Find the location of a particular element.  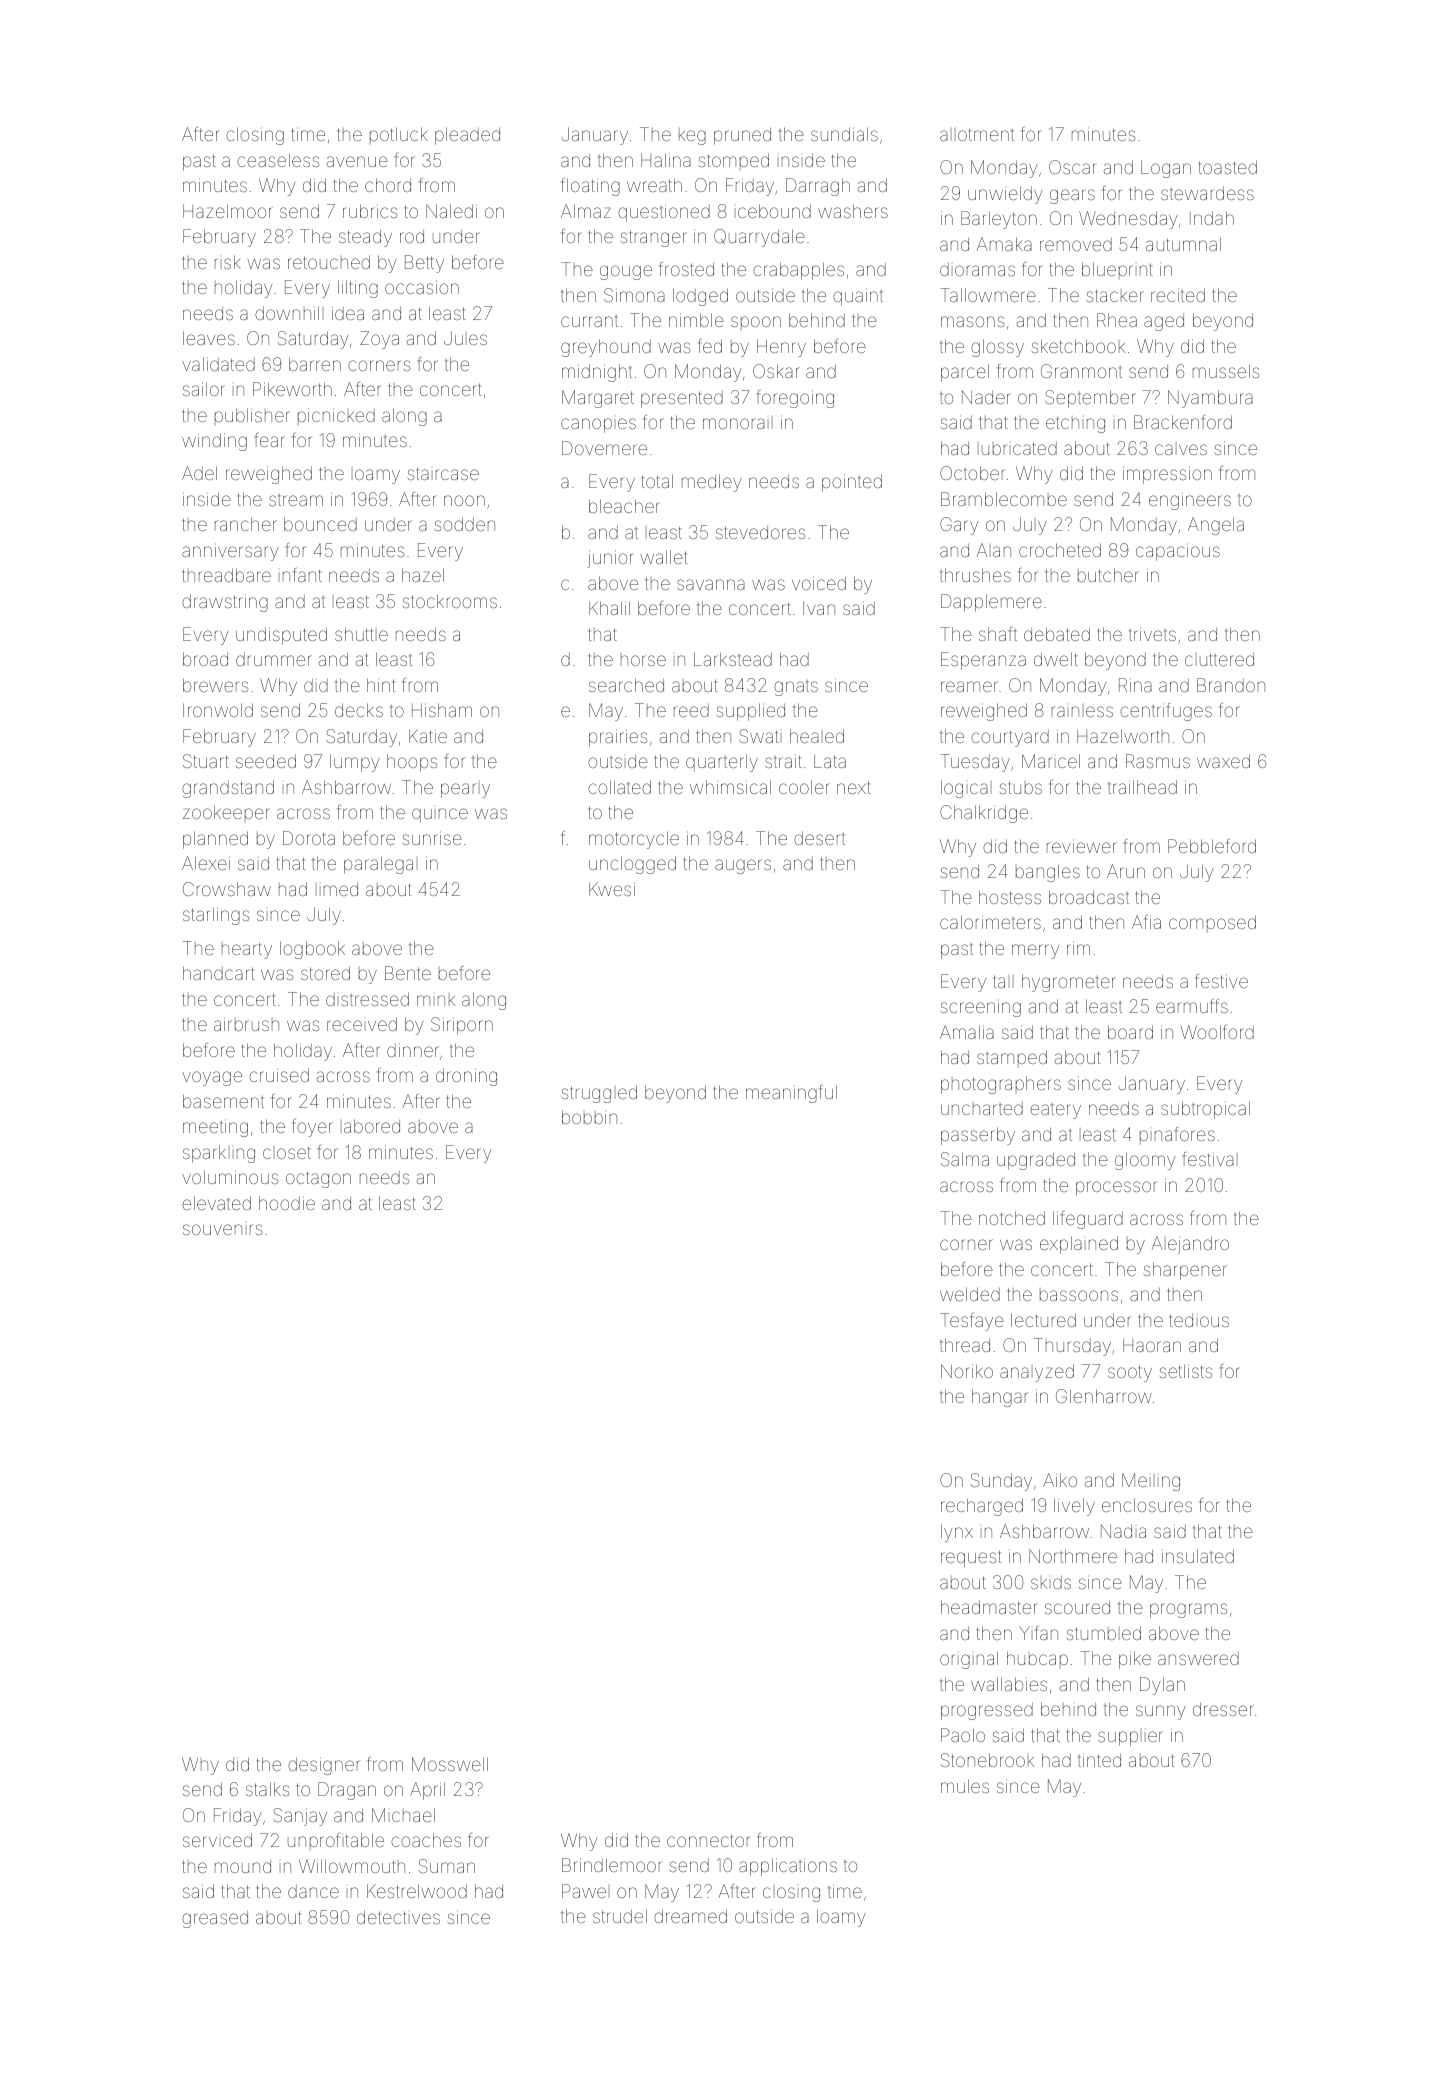

courtyard is located at coordinates (1010, 738).
